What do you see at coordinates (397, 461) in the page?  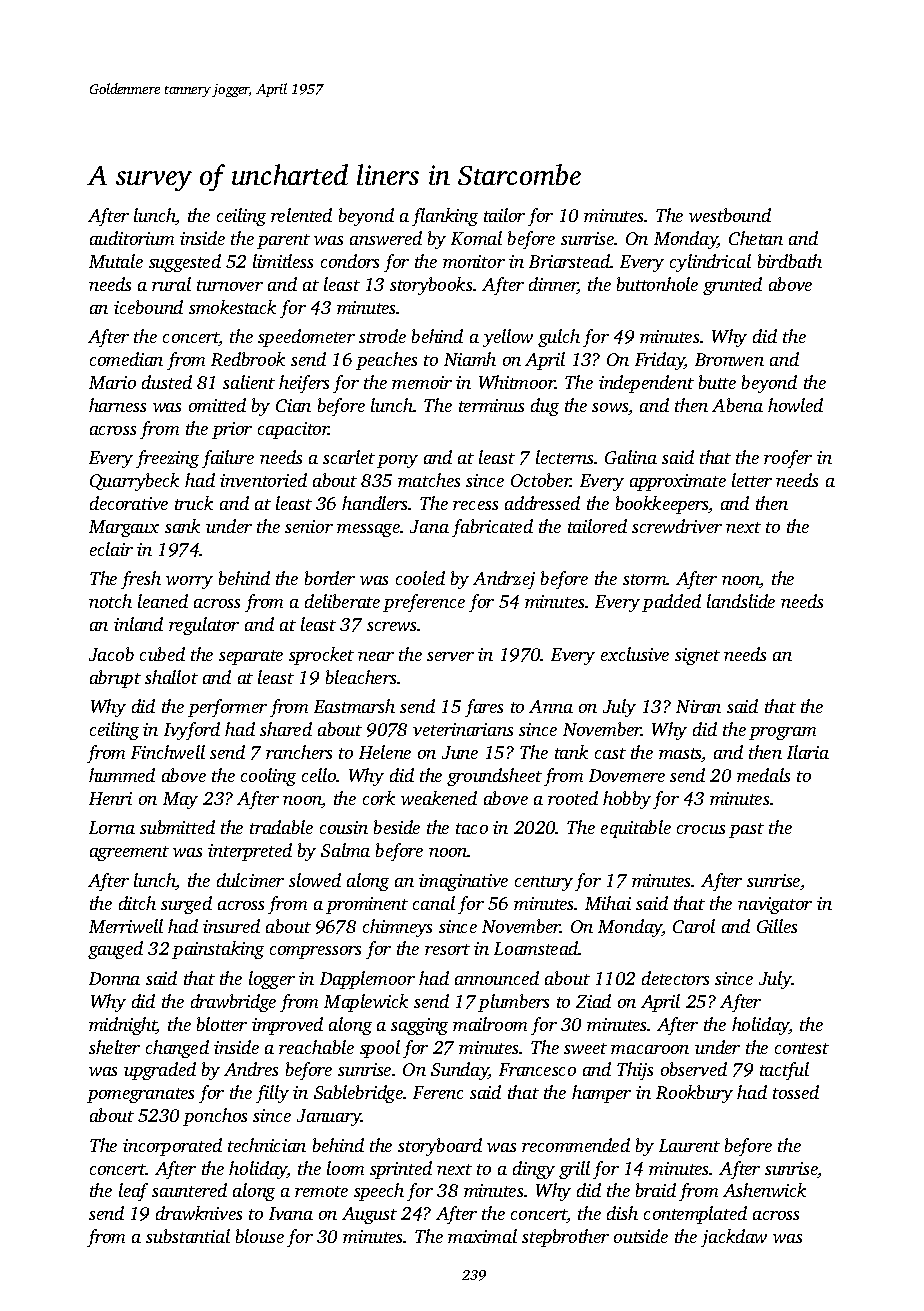 I see `pony` at bounding box center [397, 461].
